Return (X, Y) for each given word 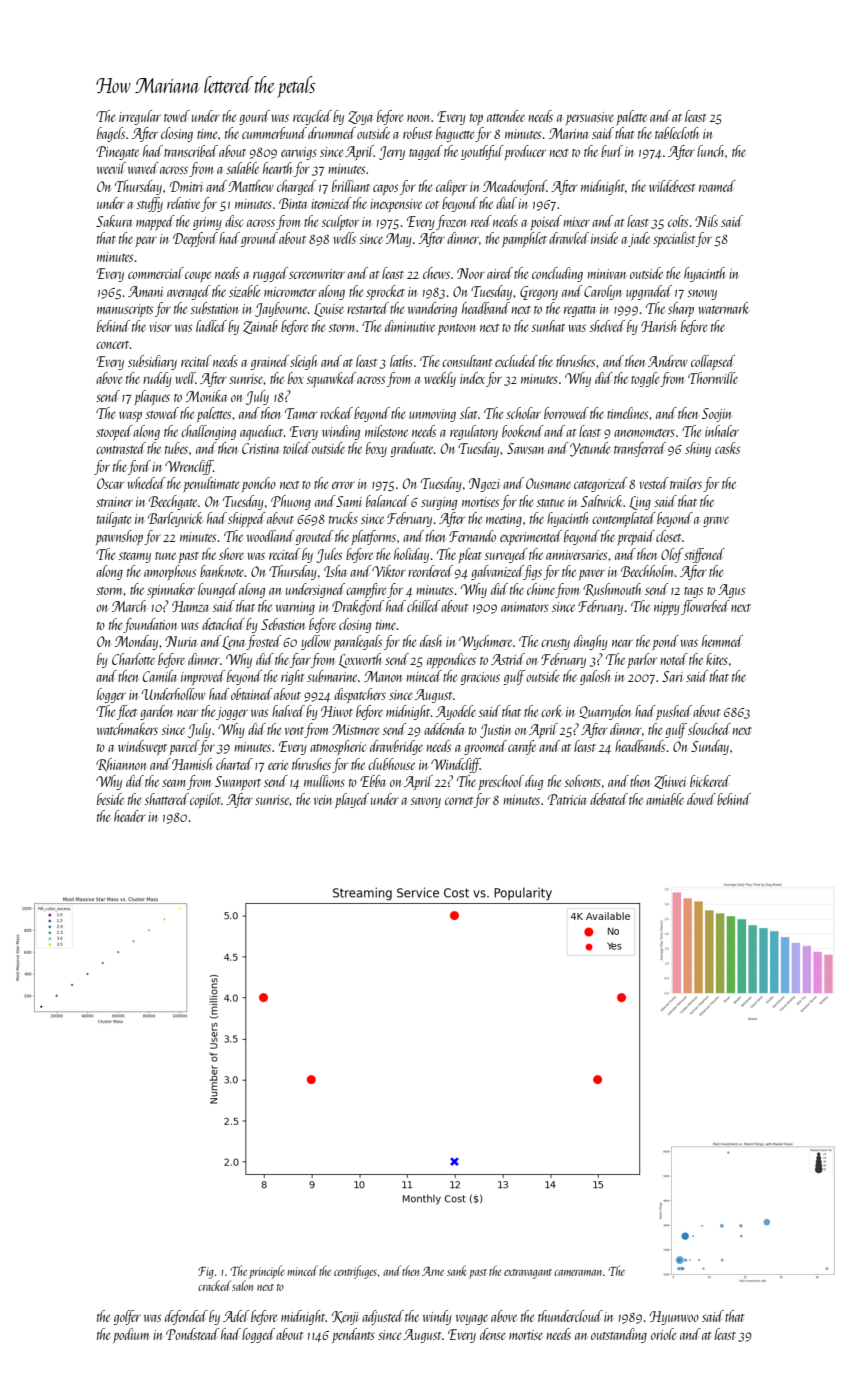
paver (592, 575)
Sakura (114, 221)
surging (439, 503)
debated (609, 799)
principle (267, 1272)
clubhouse (391, 764)
